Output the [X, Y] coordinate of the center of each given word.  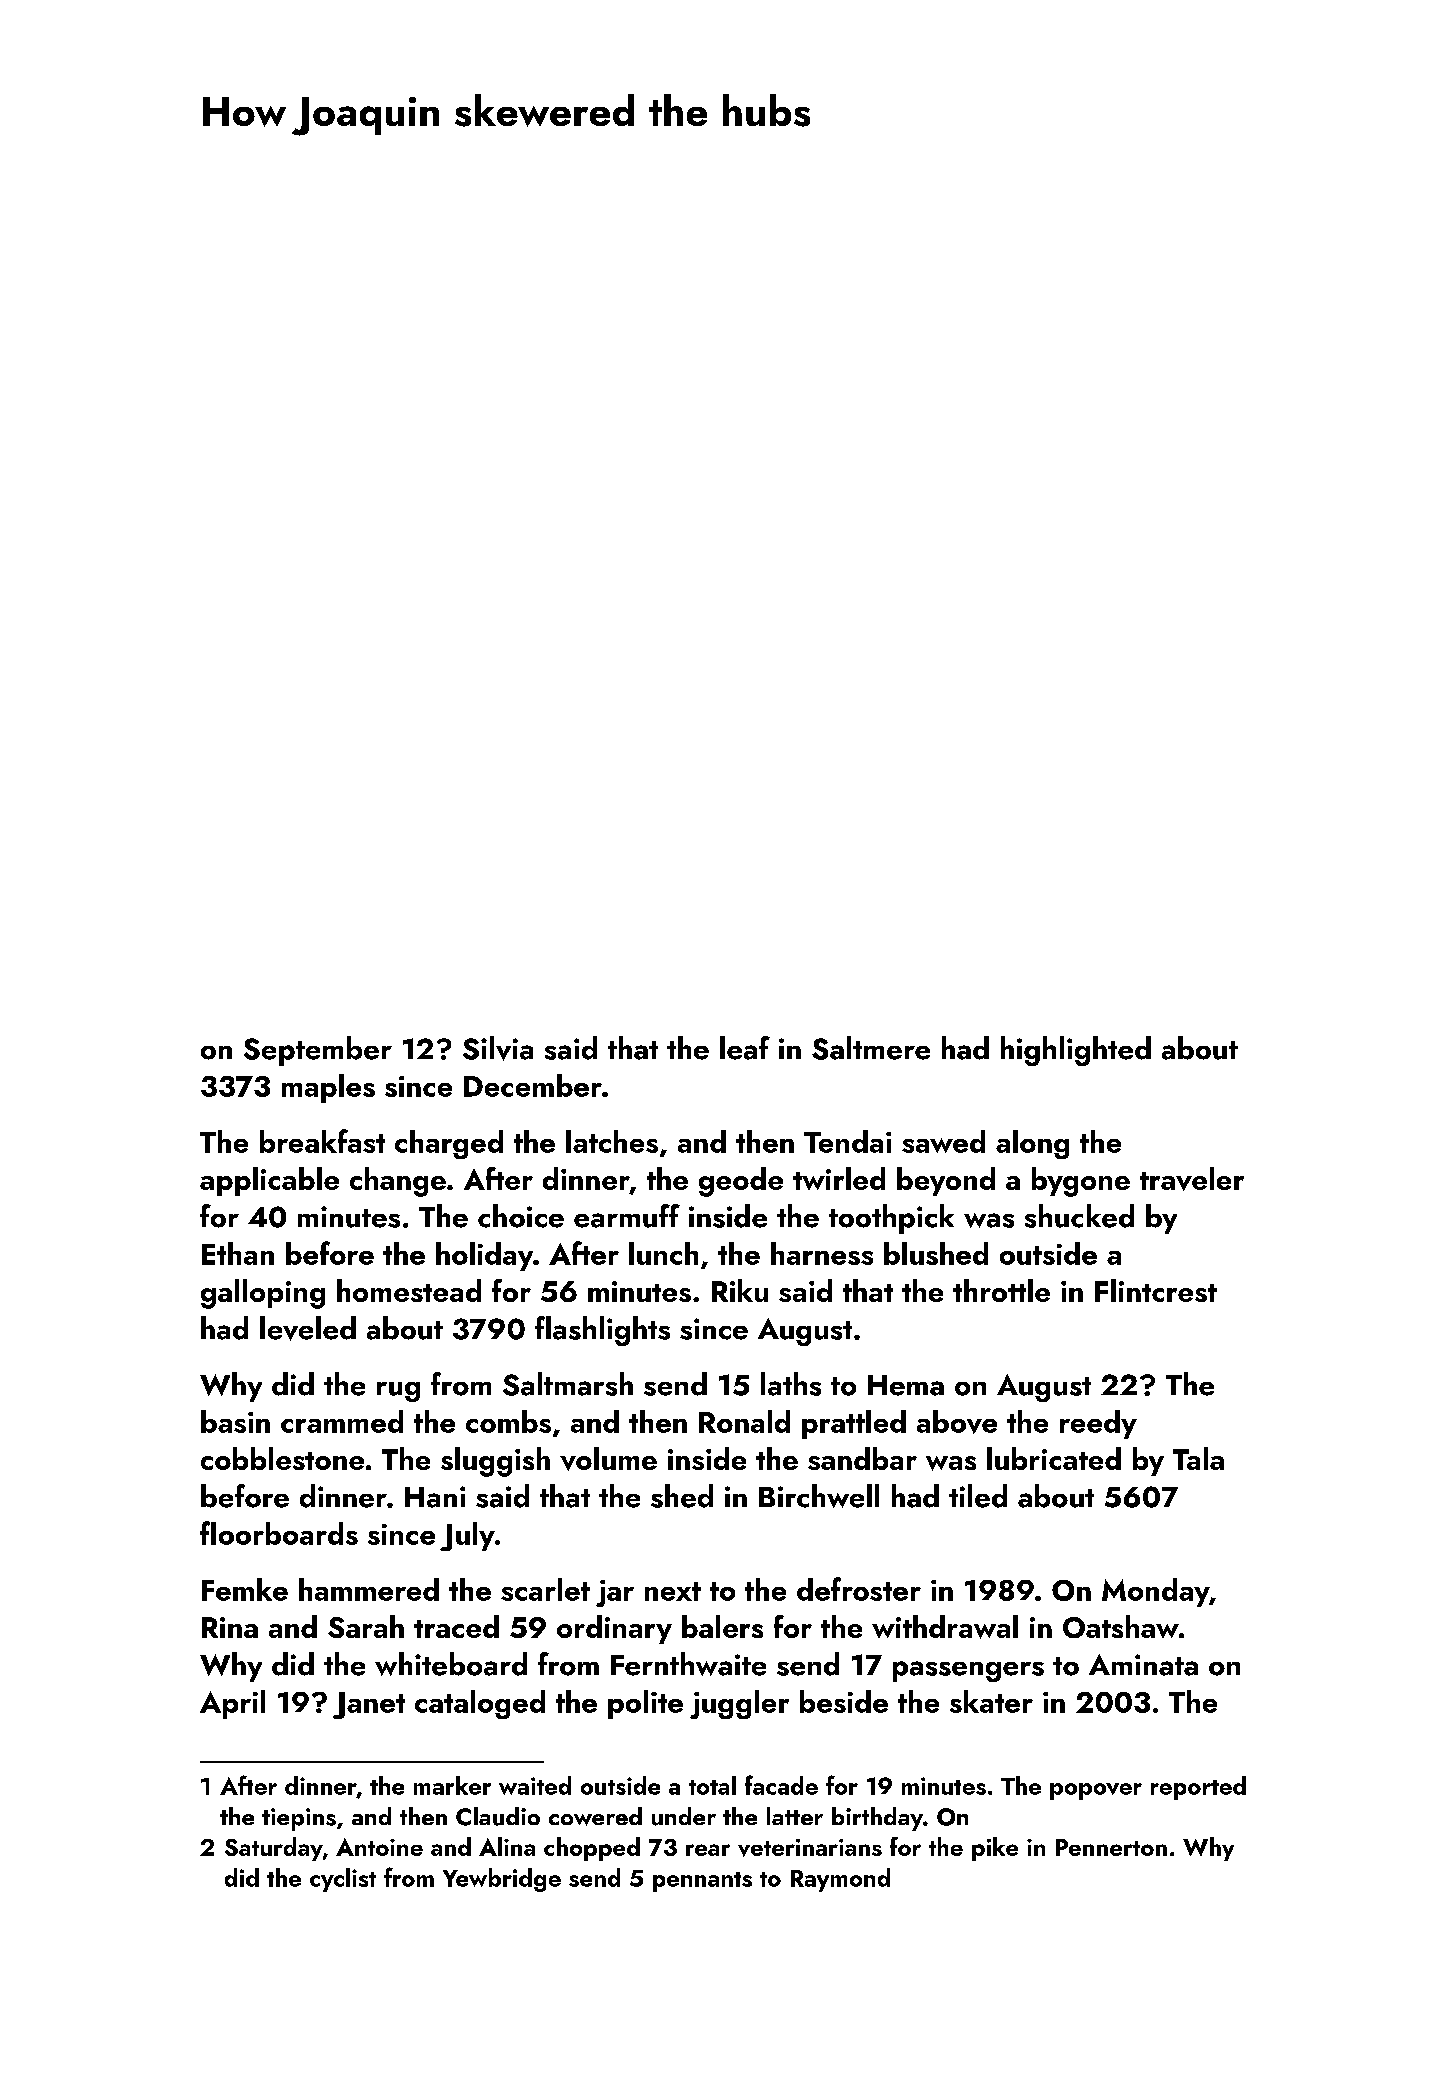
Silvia [498, 1048]
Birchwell [819, 1496]
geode [741, 1182]
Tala [1198, 1458]
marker [452, 1785]
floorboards [279, 1533]
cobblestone [282, 1458]
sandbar [862, 1458]
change [398, 1182]
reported [1198, 1788]
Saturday [274, 1849]
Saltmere [871, 1048]
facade [781, 1785]
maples [328, 1088]
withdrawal [945, 1627]
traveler [1192, 1179]
